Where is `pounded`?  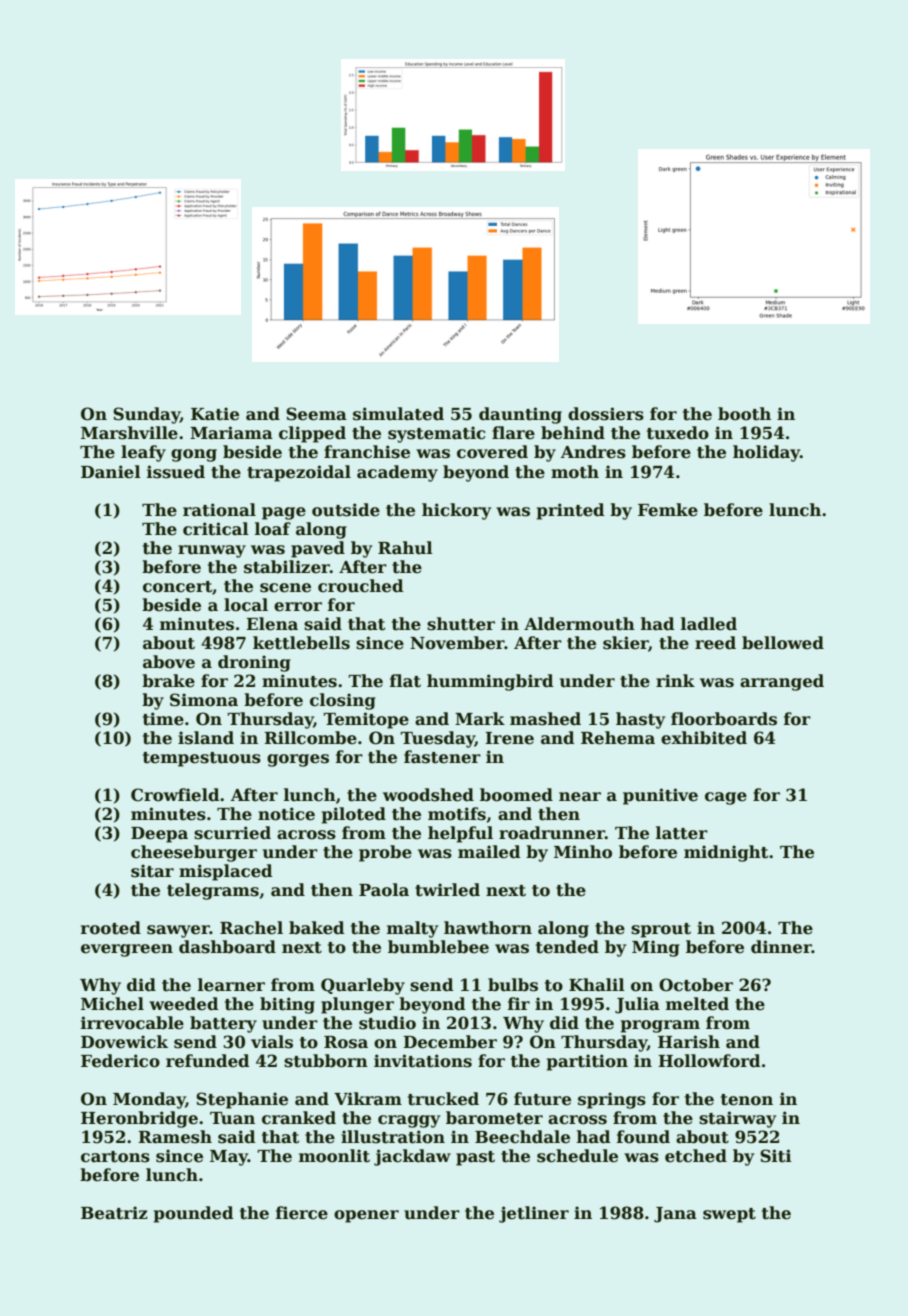 pounded is located at coordinates (194, 1214).
